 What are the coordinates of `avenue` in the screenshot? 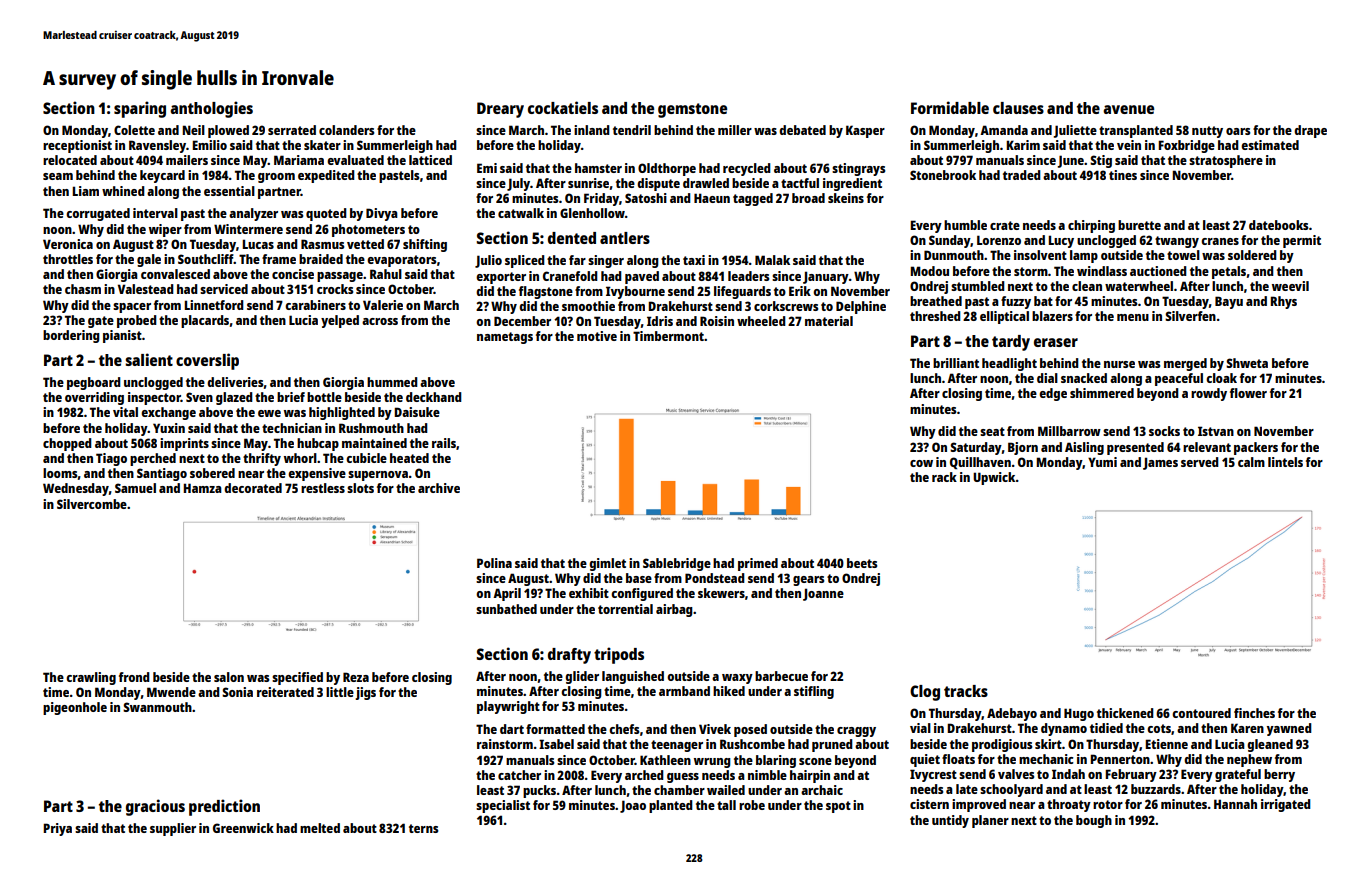 It's located at (1128, 109).
